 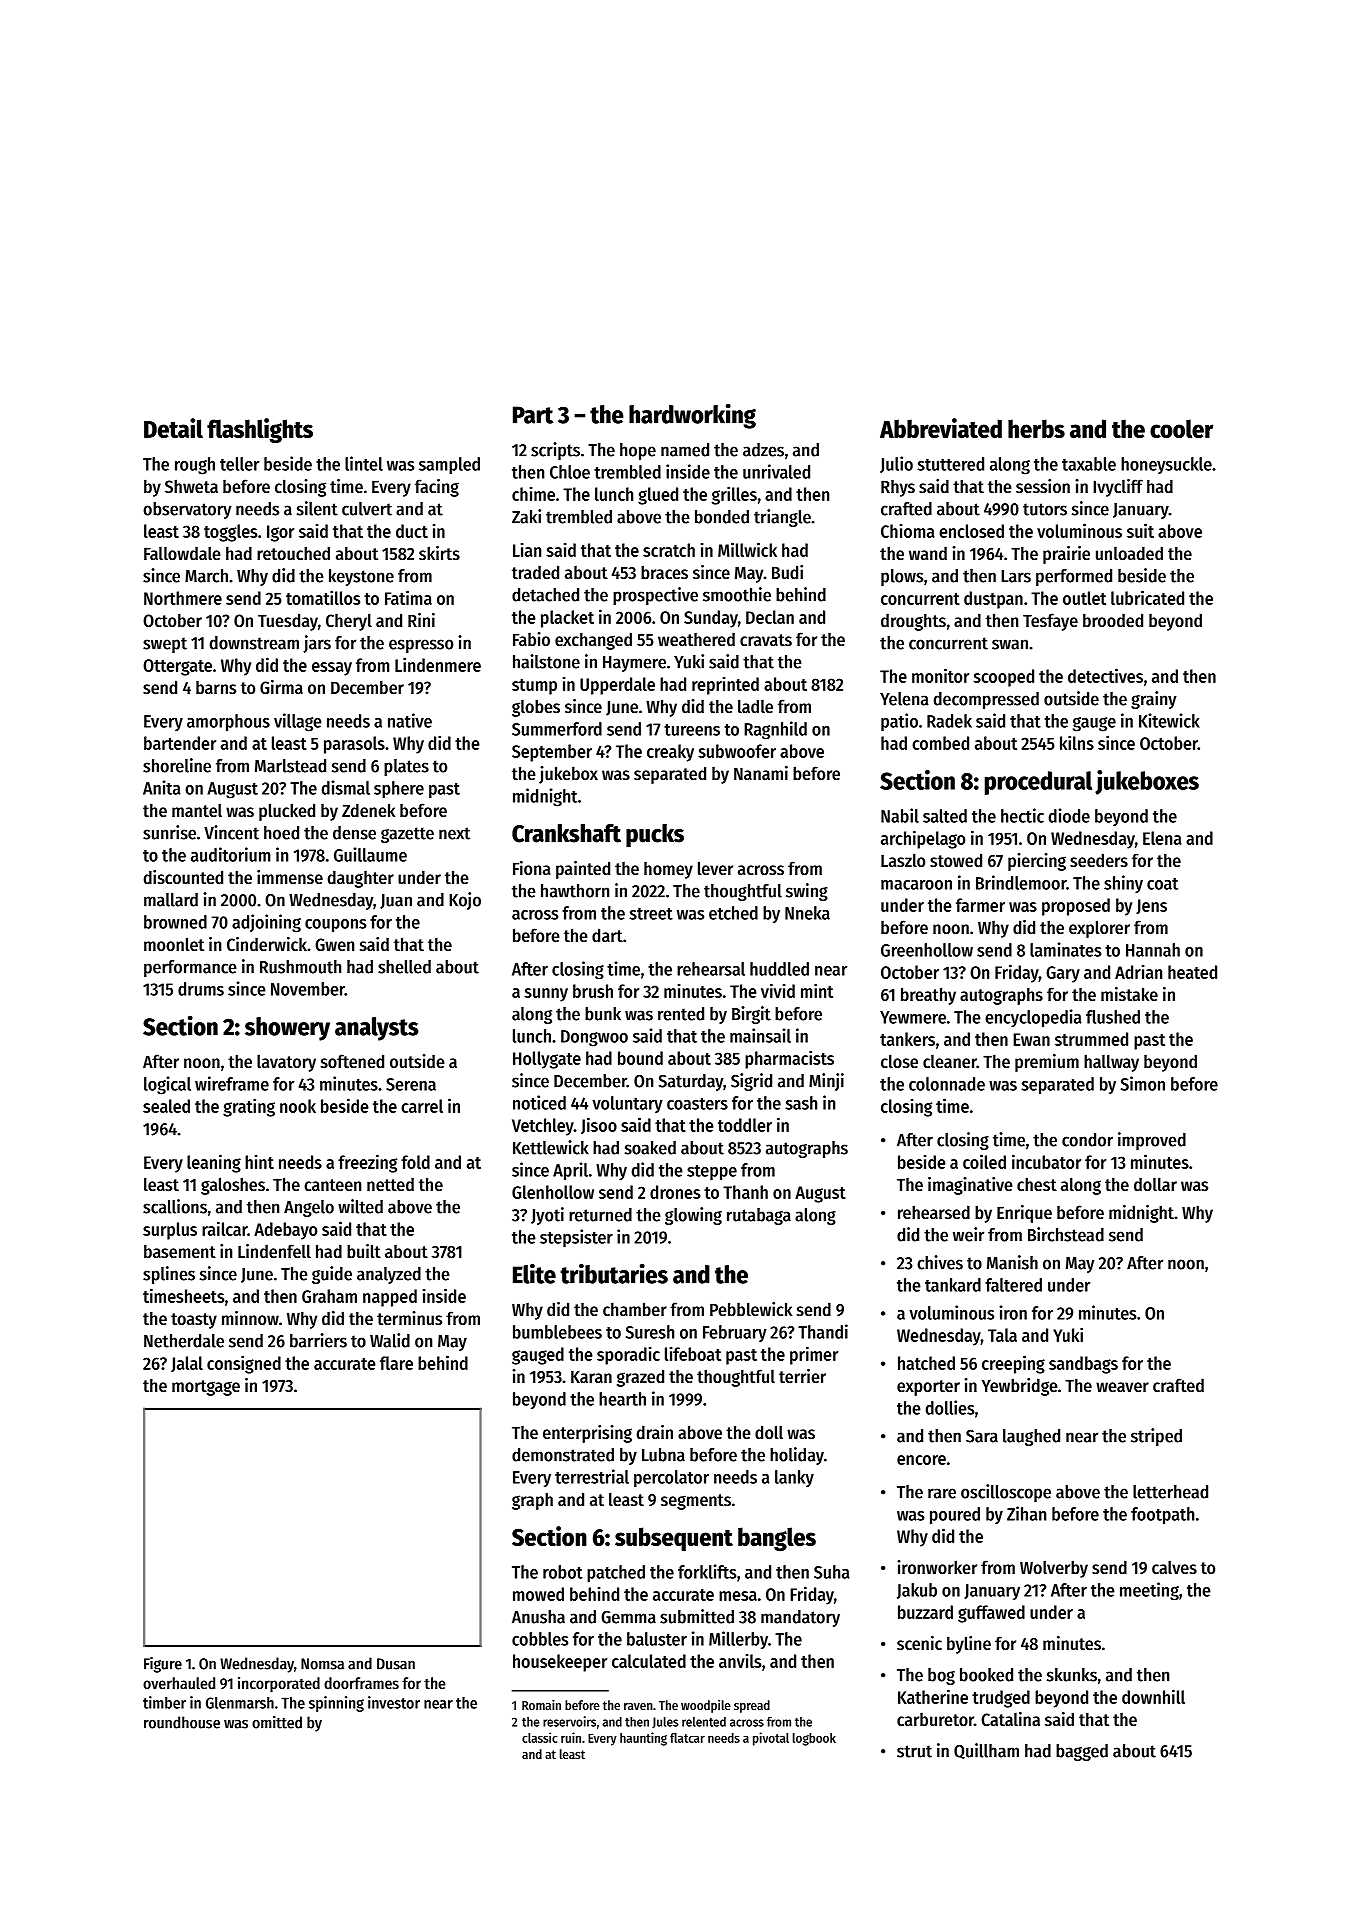 What do you see at coordinates (180, 1251) in the screenshot?
I see `basement` at bounding box center [180, 1251].
